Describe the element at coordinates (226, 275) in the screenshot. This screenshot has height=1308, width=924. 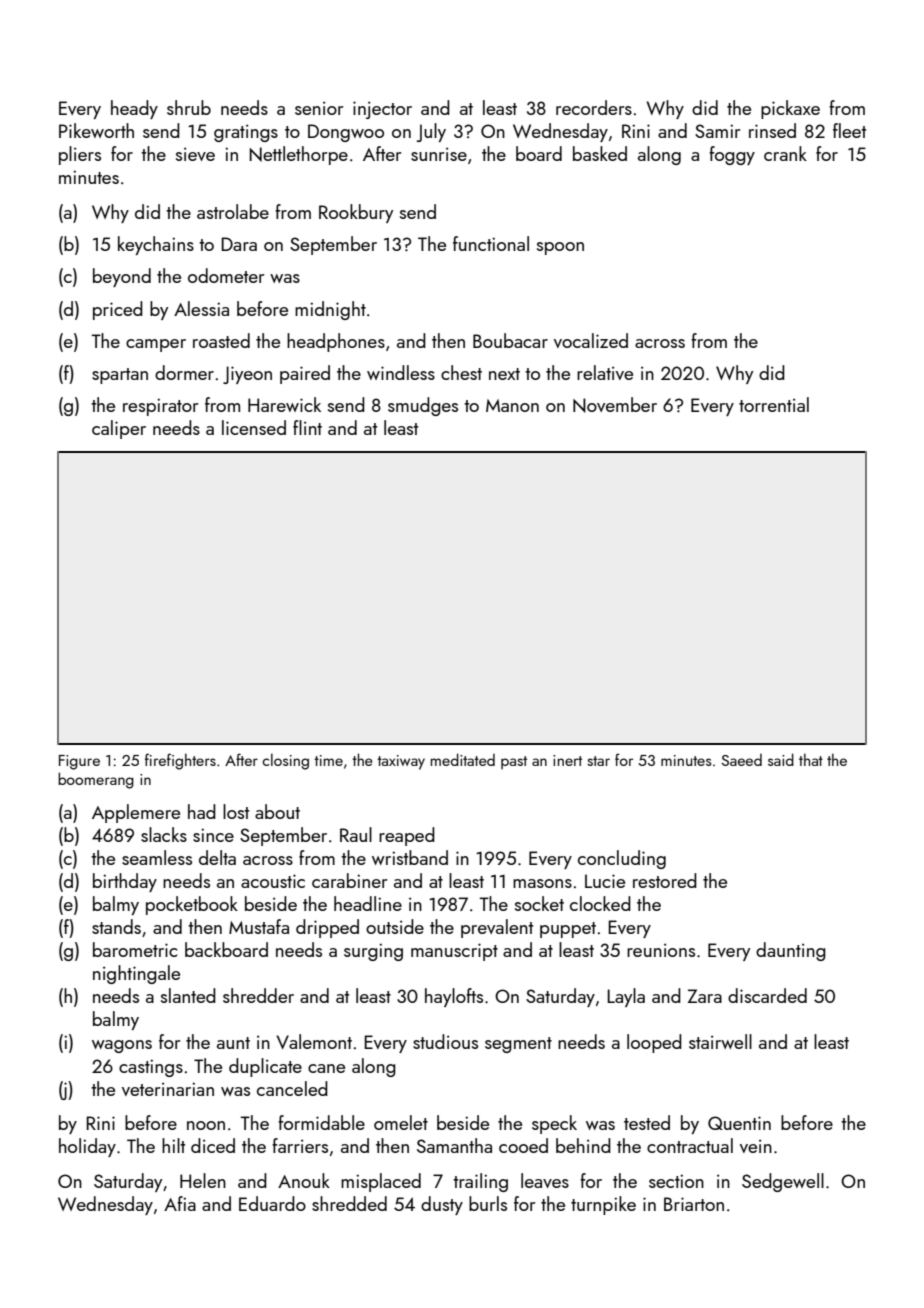
I see `odometer` at that location.
